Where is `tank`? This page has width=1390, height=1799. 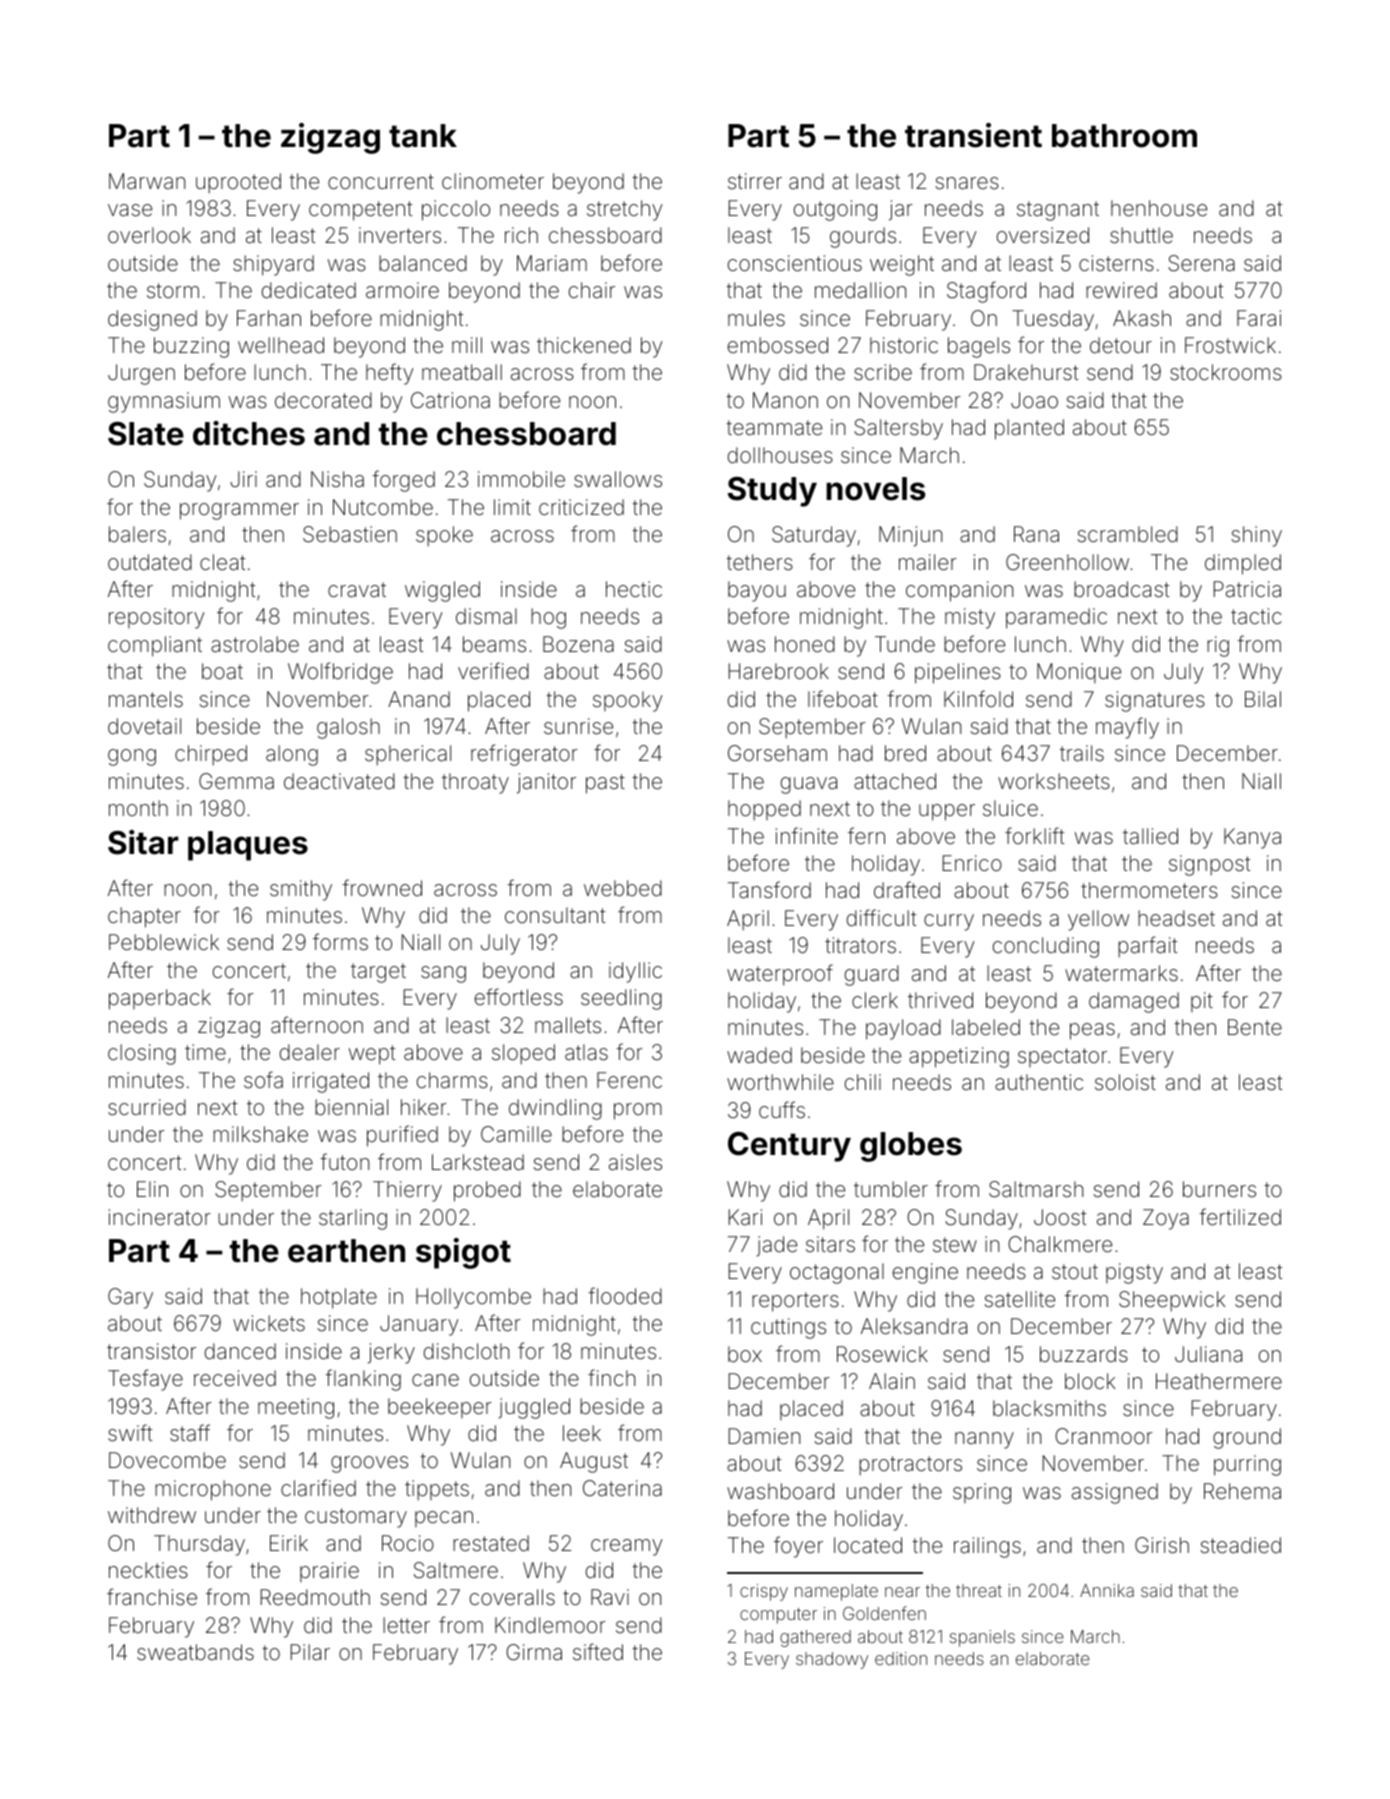 tank is located at coordinates (423, 136).
